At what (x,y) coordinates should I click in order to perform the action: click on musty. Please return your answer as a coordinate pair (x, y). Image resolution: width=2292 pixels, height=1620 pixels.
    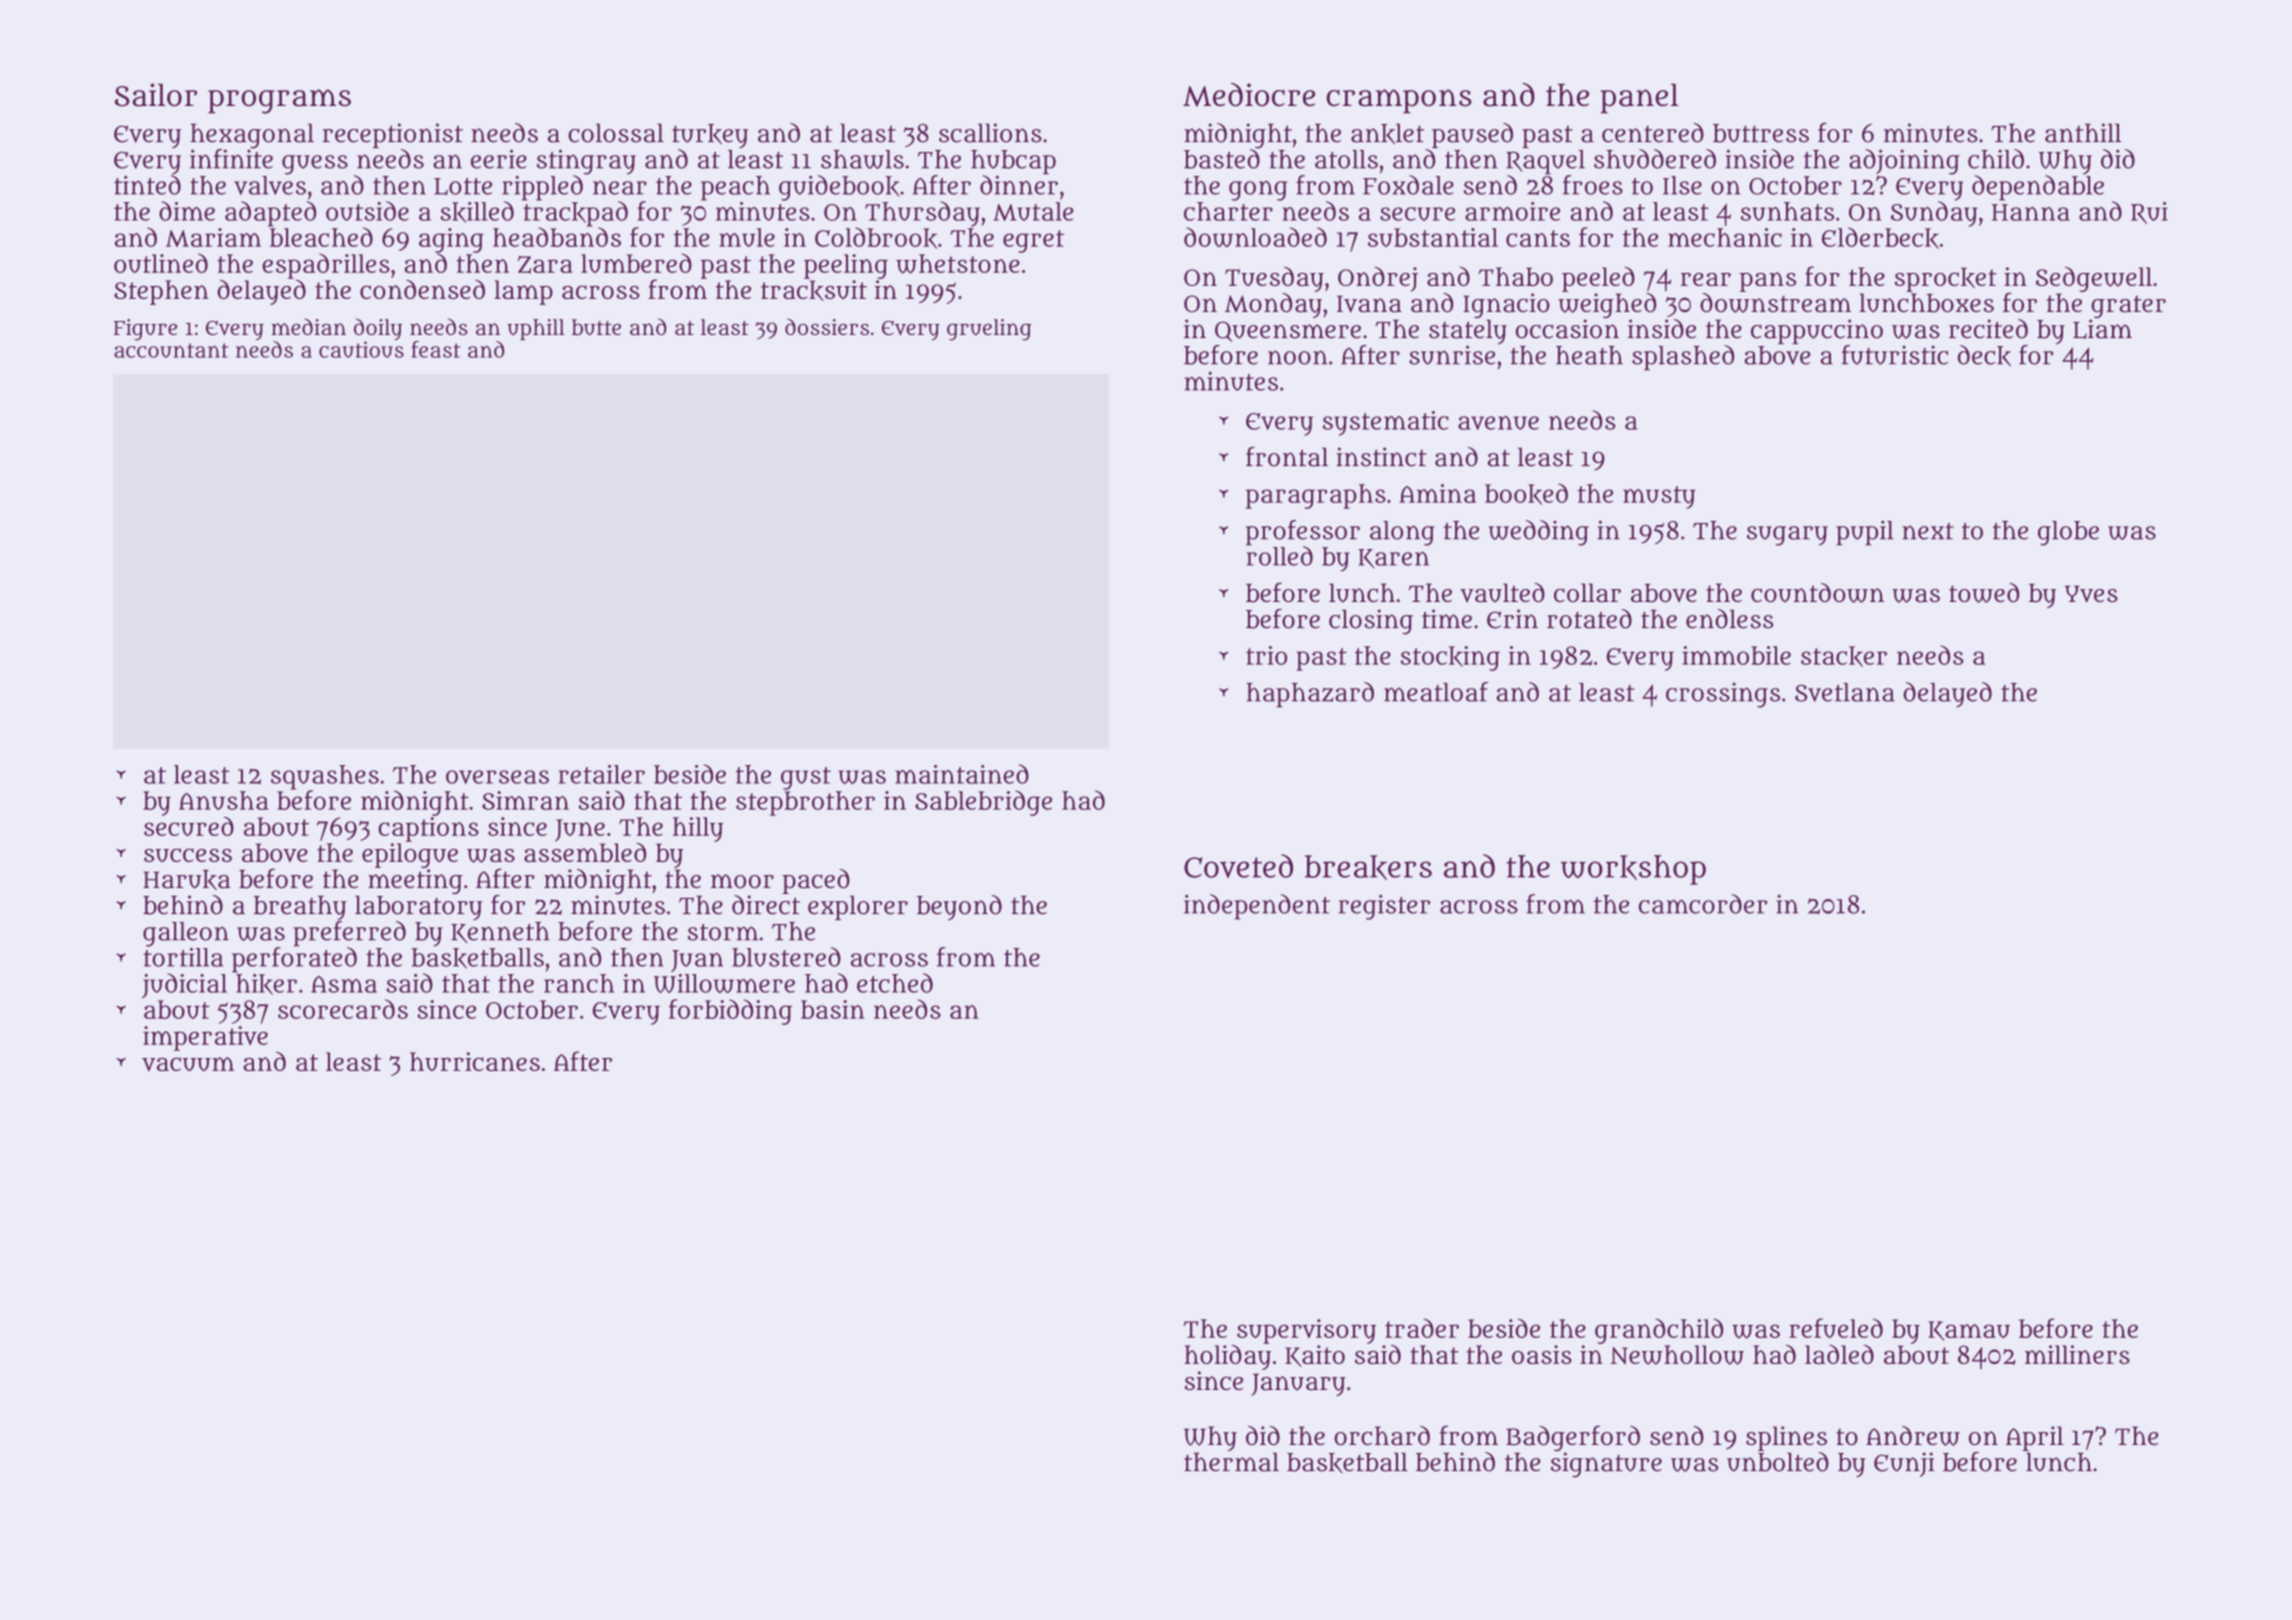
    Looking at the image, I should click on (1659, 497).
